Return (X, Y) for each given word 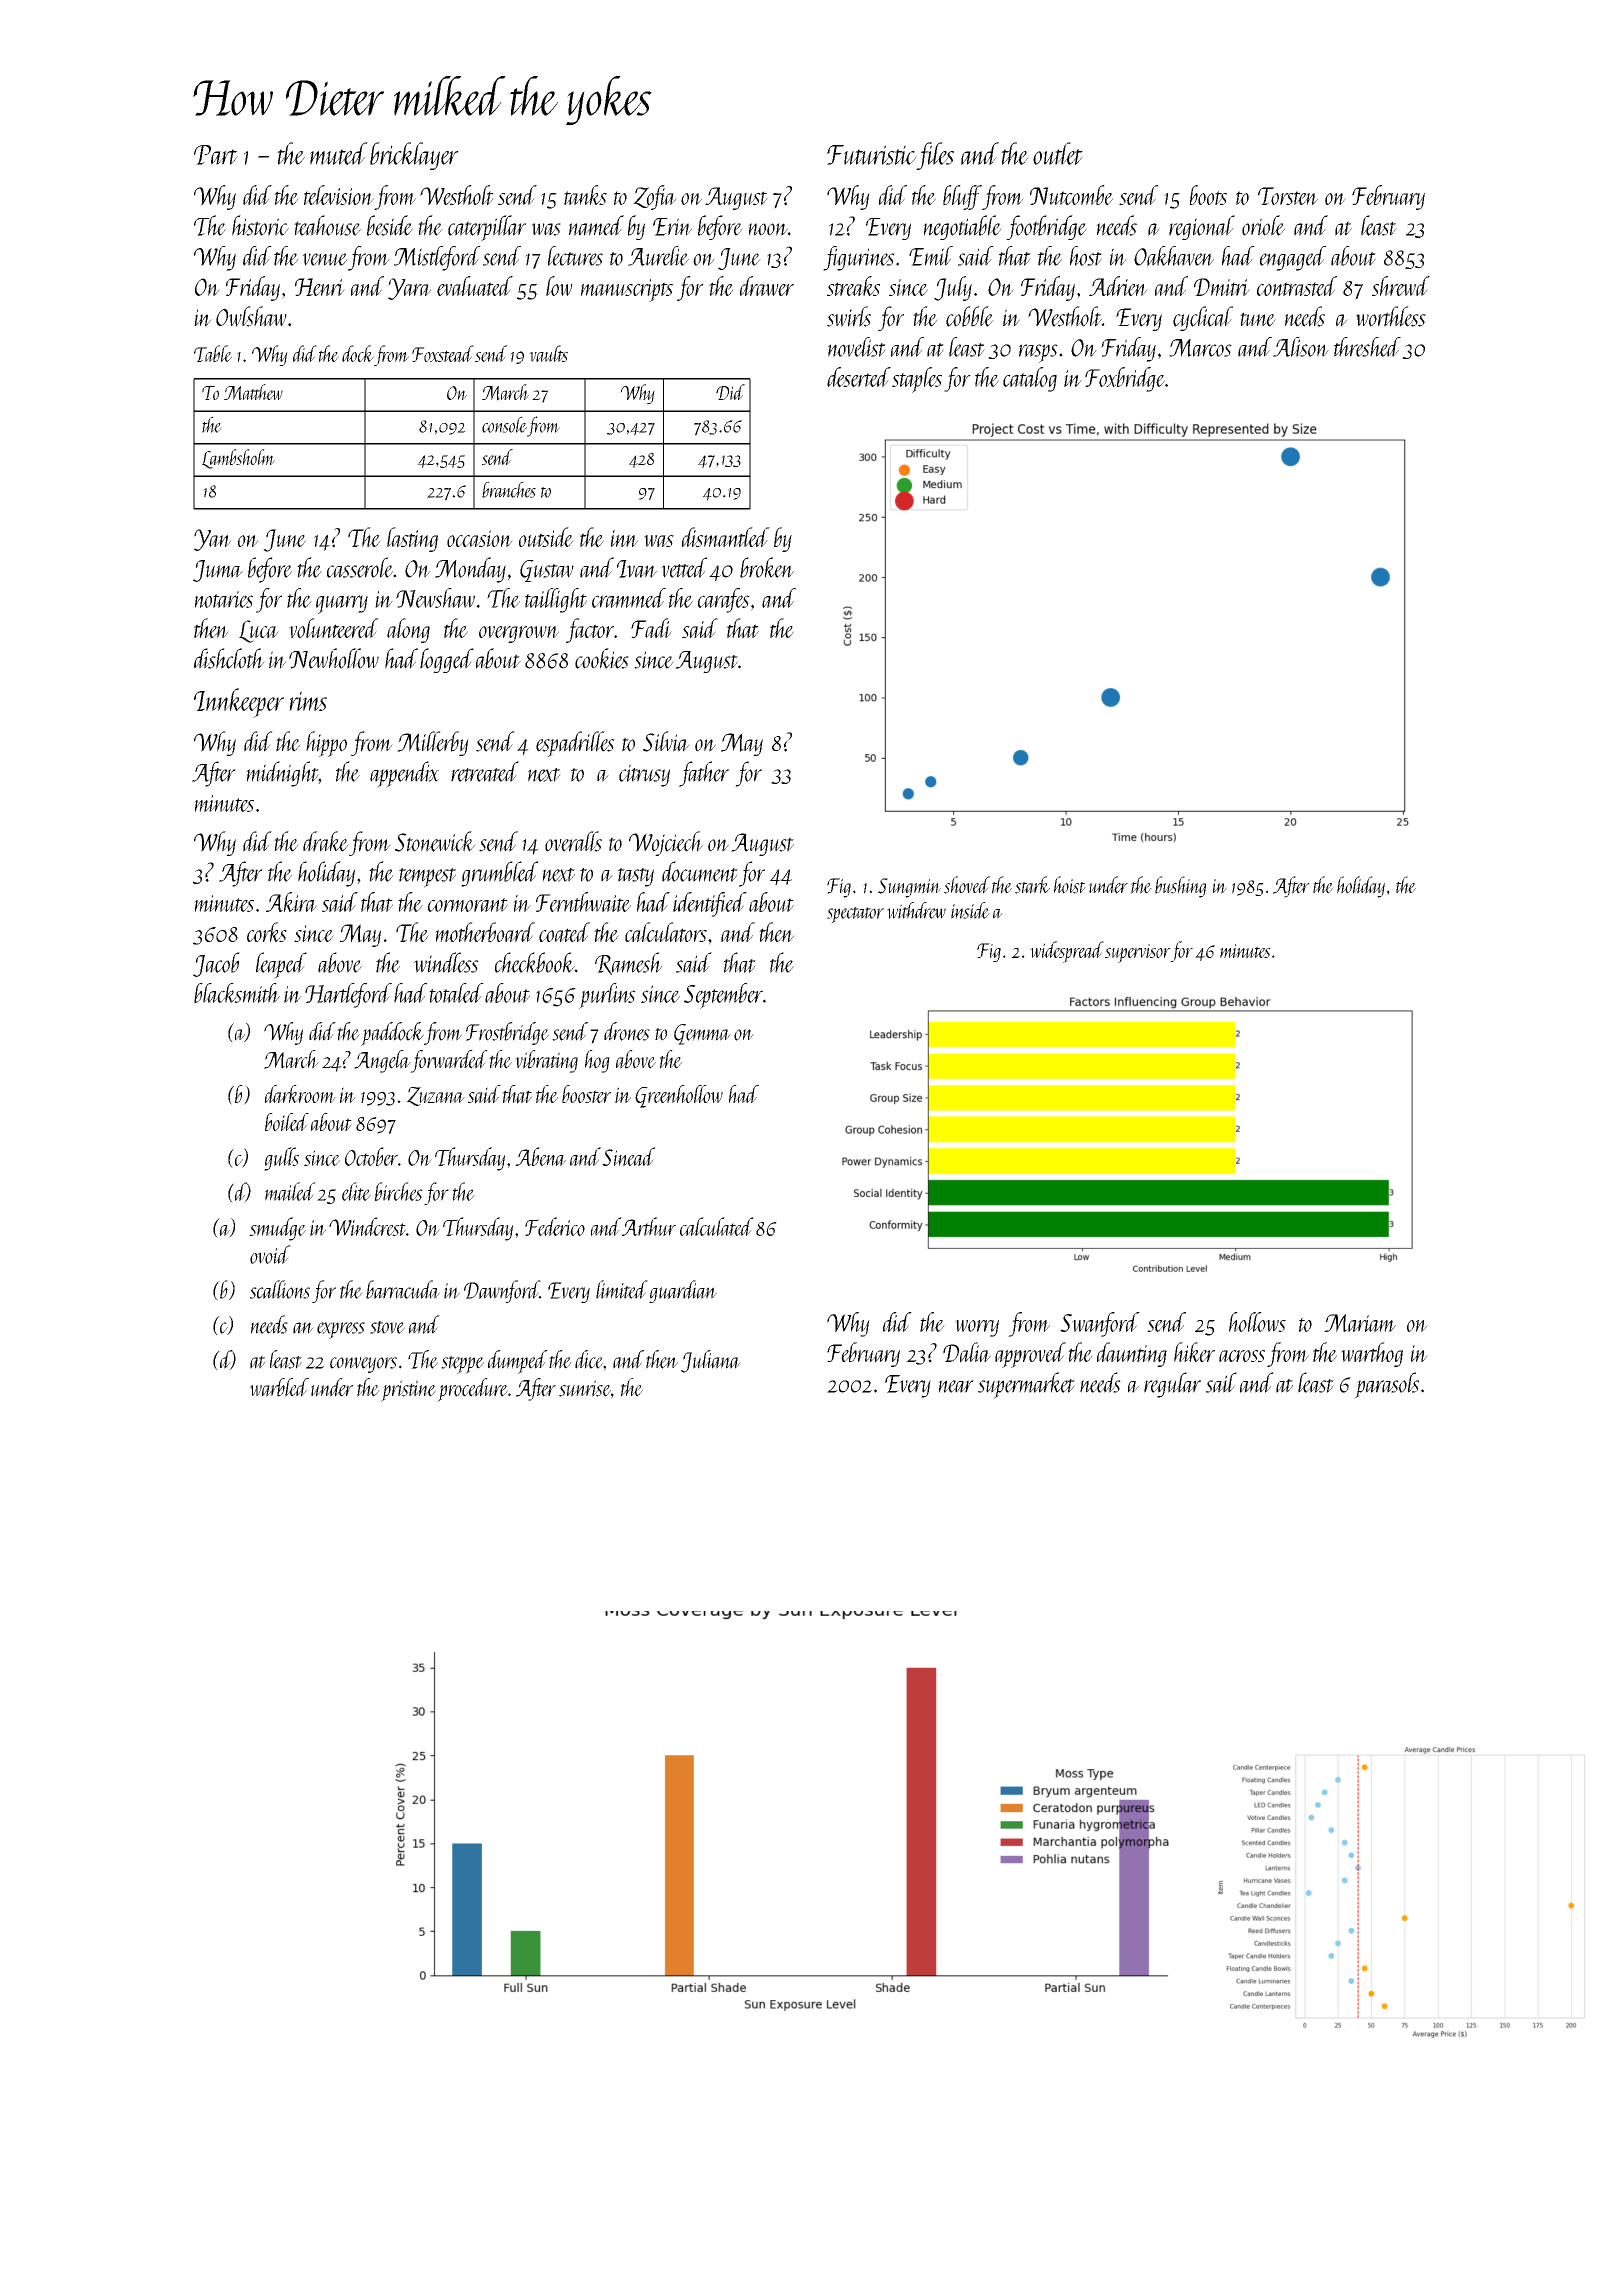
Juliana (711, 1361)
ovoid (270, 1254)
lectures (575, 256)
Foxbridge (1125, 379)
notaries (224, 599)
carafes (724, 600)
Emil (931, 256)
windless (446, 962)
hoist (1070, 885)
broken (767, 567)
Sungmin (909, 888)
